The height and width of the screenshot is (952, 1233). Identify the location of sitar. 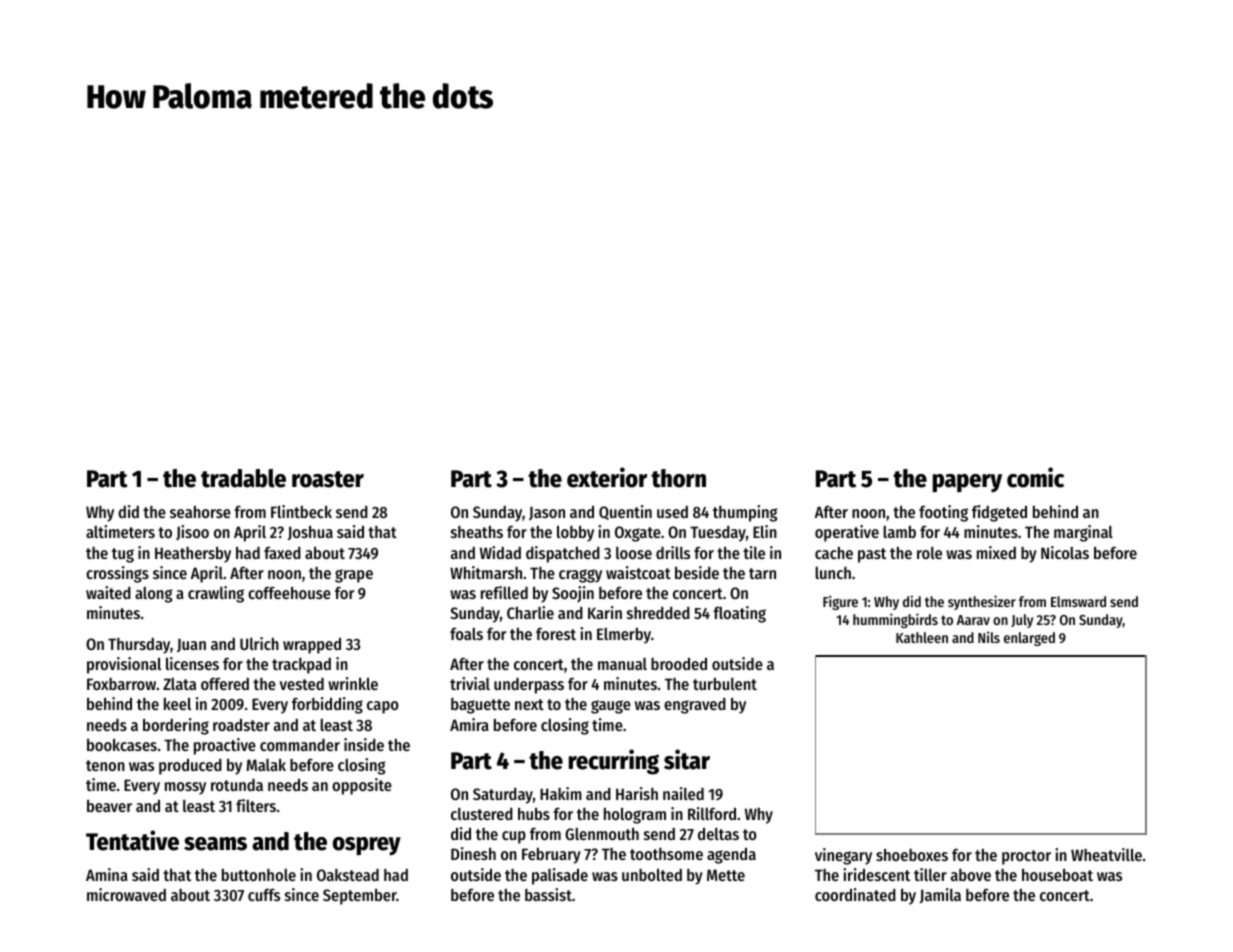
(687, 759).
